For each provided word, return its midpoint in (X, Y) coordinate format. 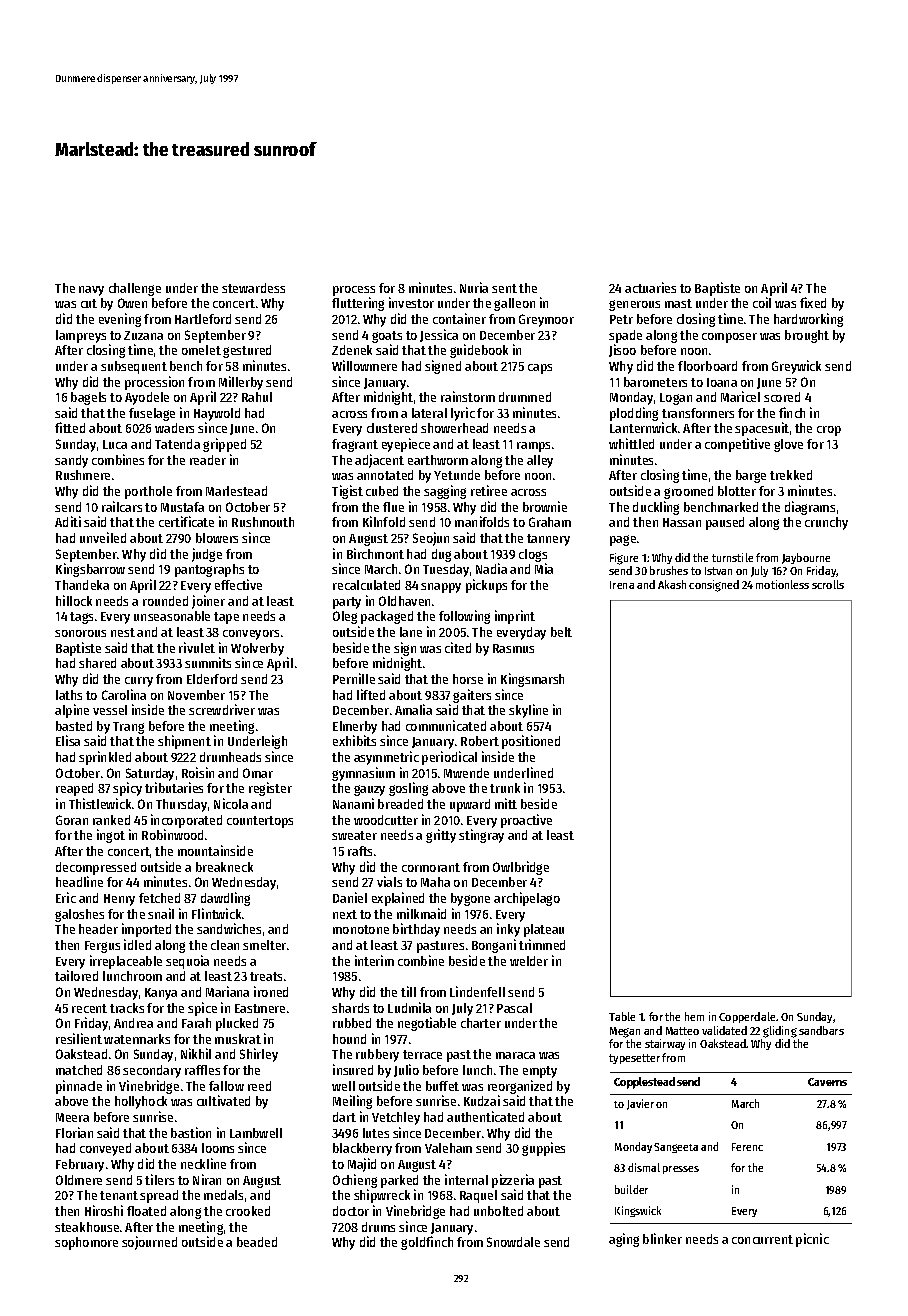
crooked (248, 1211)
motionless (782, 584)
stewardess (253, 288)
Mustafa (182, 507)
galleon (514, 304)
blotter (737, 491)
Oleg (345, 617)
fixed (813, 302)
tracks (127, 1008)
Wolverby (257, 649)
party (347, 603)
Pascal (514, 1008)
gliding (780, 1032)
